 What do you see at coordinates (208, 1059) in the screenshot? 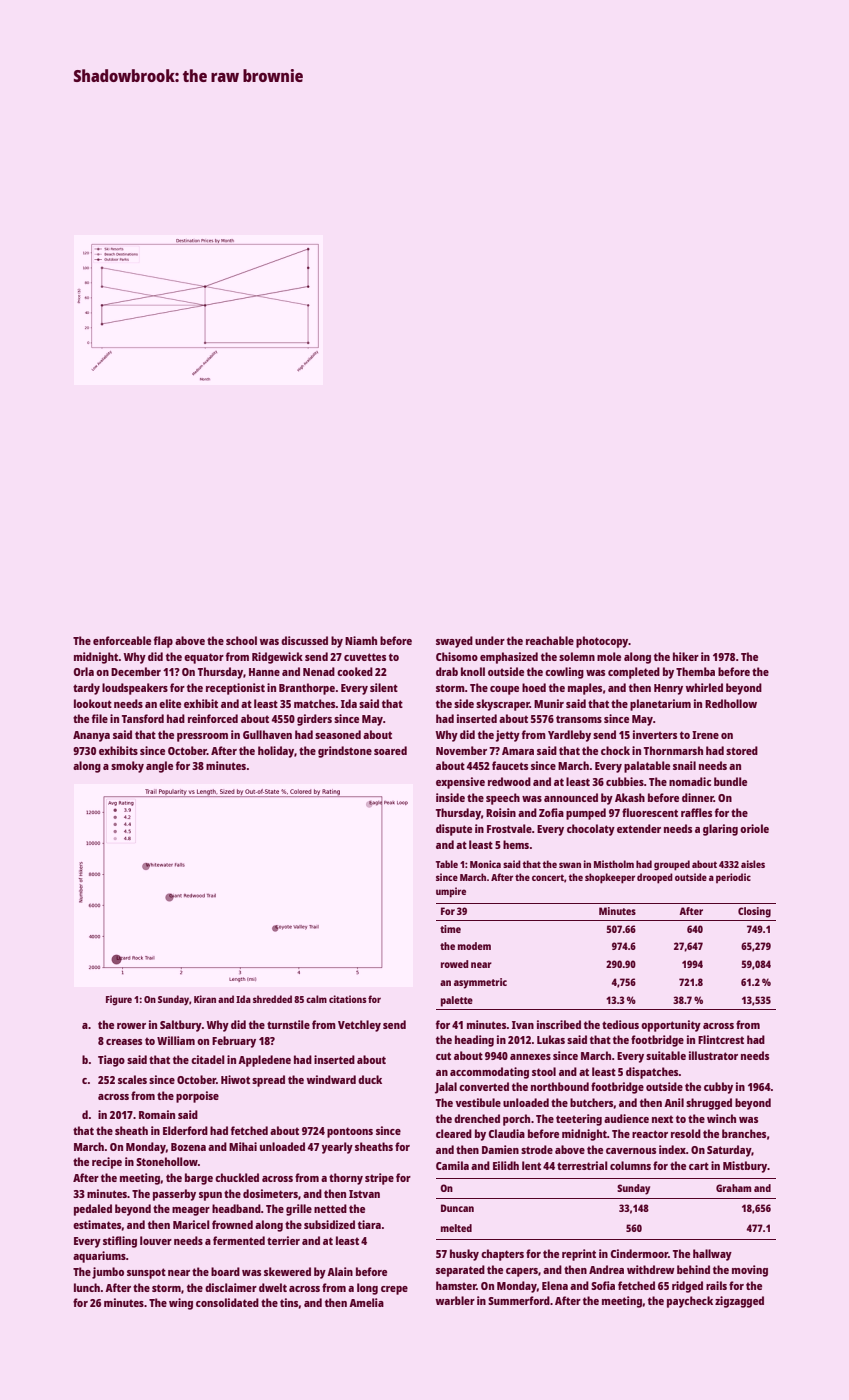
I see `citadel` at bounding box center [208, 1059].
